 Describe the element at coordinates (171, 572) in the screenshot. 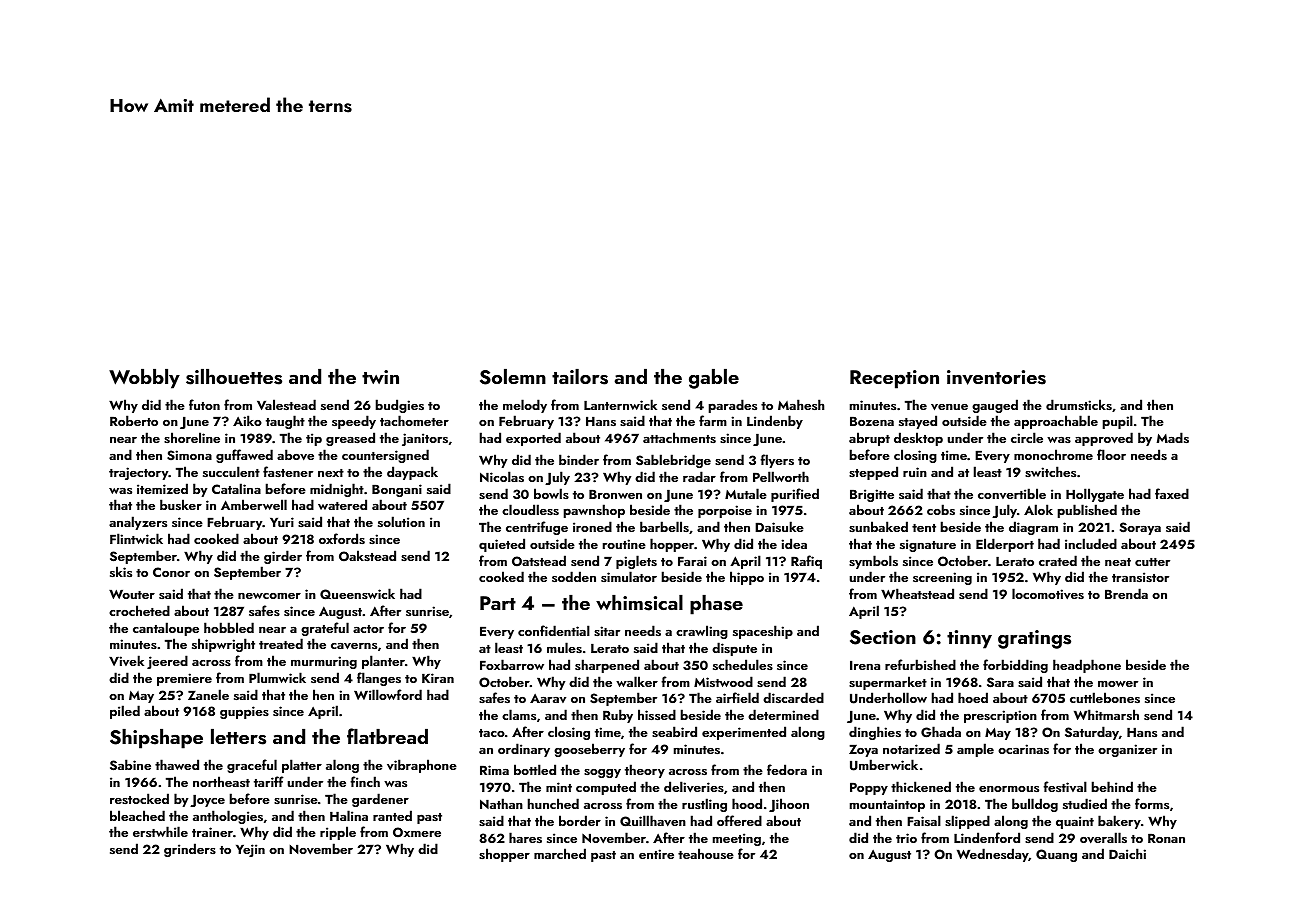

I see `Conor` at that location.
